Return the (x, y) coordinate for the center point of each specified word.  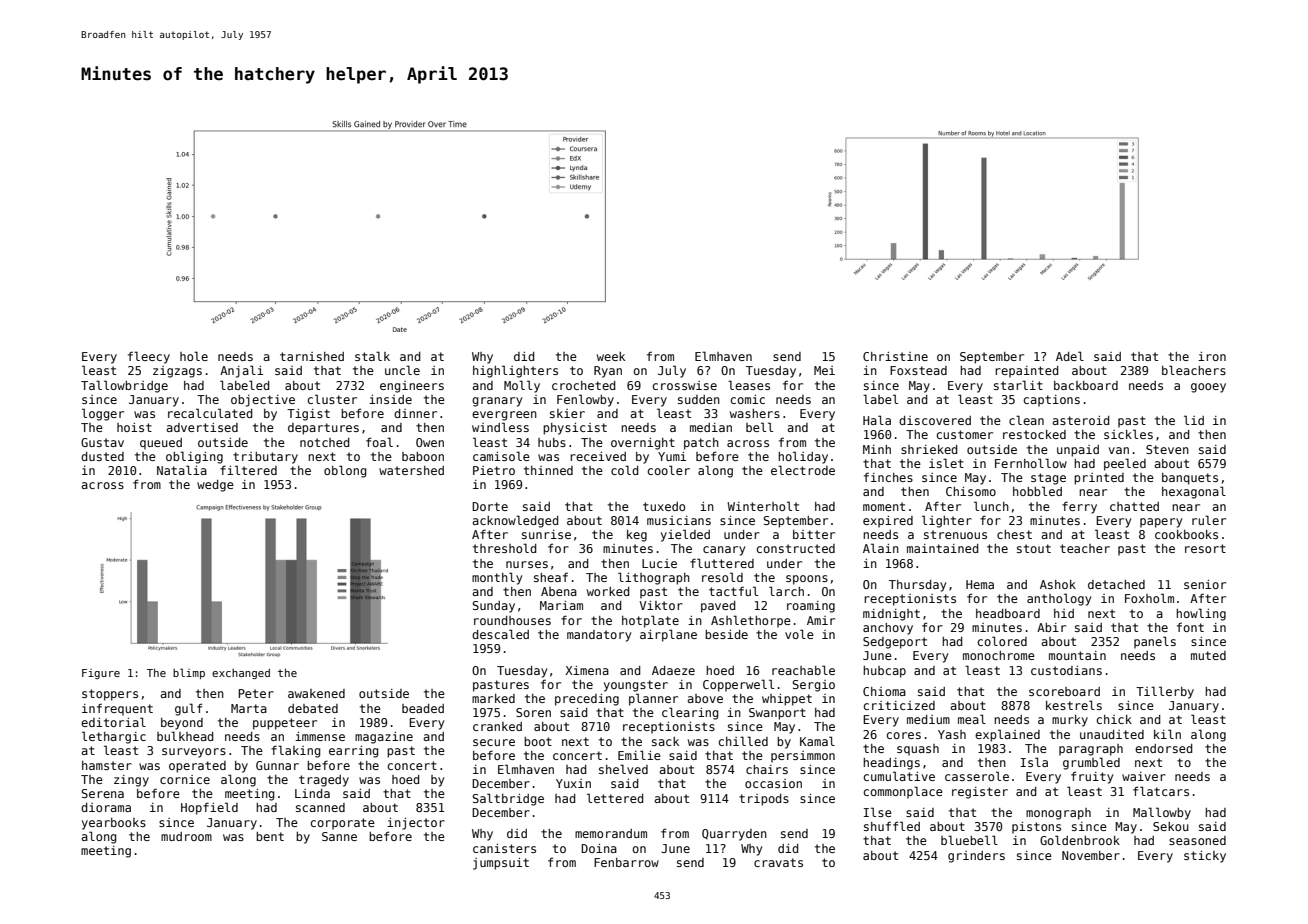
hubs (552, 442)
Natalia (182, 470)
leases (749, 385)
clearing (690, 713)
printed (1099, 479)
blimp (189, 673)
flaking (295, 751)
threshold (504, 548)
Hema (980, 584)
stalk (372, 356)
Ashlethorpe (751, 621)
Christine (895, 356)
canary (724, 551)
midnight (891, 615)
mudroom (186, 836)
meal (972, 719)
